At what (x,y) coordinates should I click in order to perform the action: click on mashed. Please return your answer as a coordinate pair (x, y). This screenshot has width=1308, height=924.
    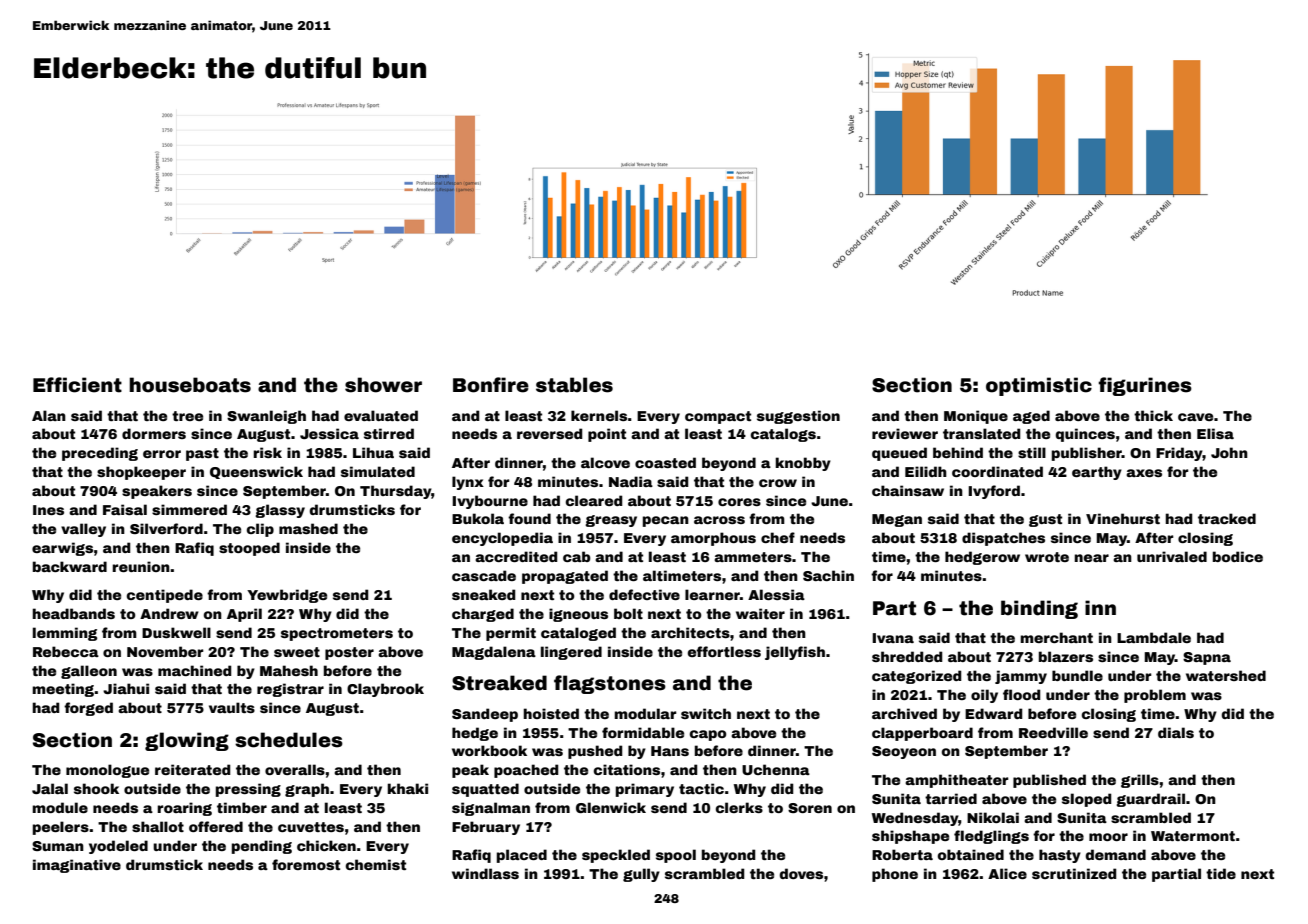
    Looking at the image, I should click on (308, 528).
